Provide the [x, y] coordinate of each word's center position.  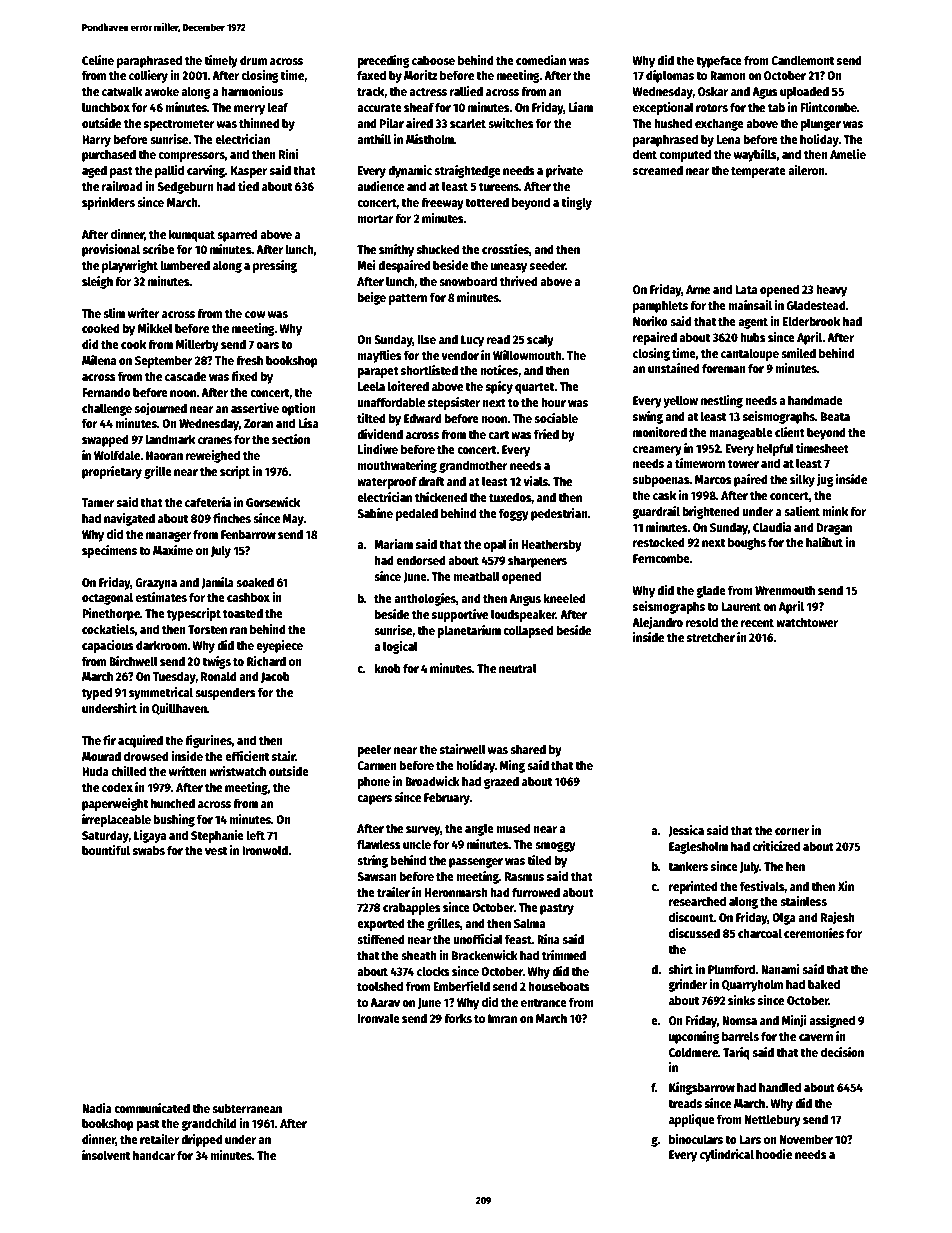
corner [792, 831]
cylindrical [727, 1155]
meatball [477, 576]
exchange [719, 124]
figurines [208, 741]
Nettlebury [773, 1120]
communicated [152, 1108]
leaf [278, 107]
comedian [541, 60]
